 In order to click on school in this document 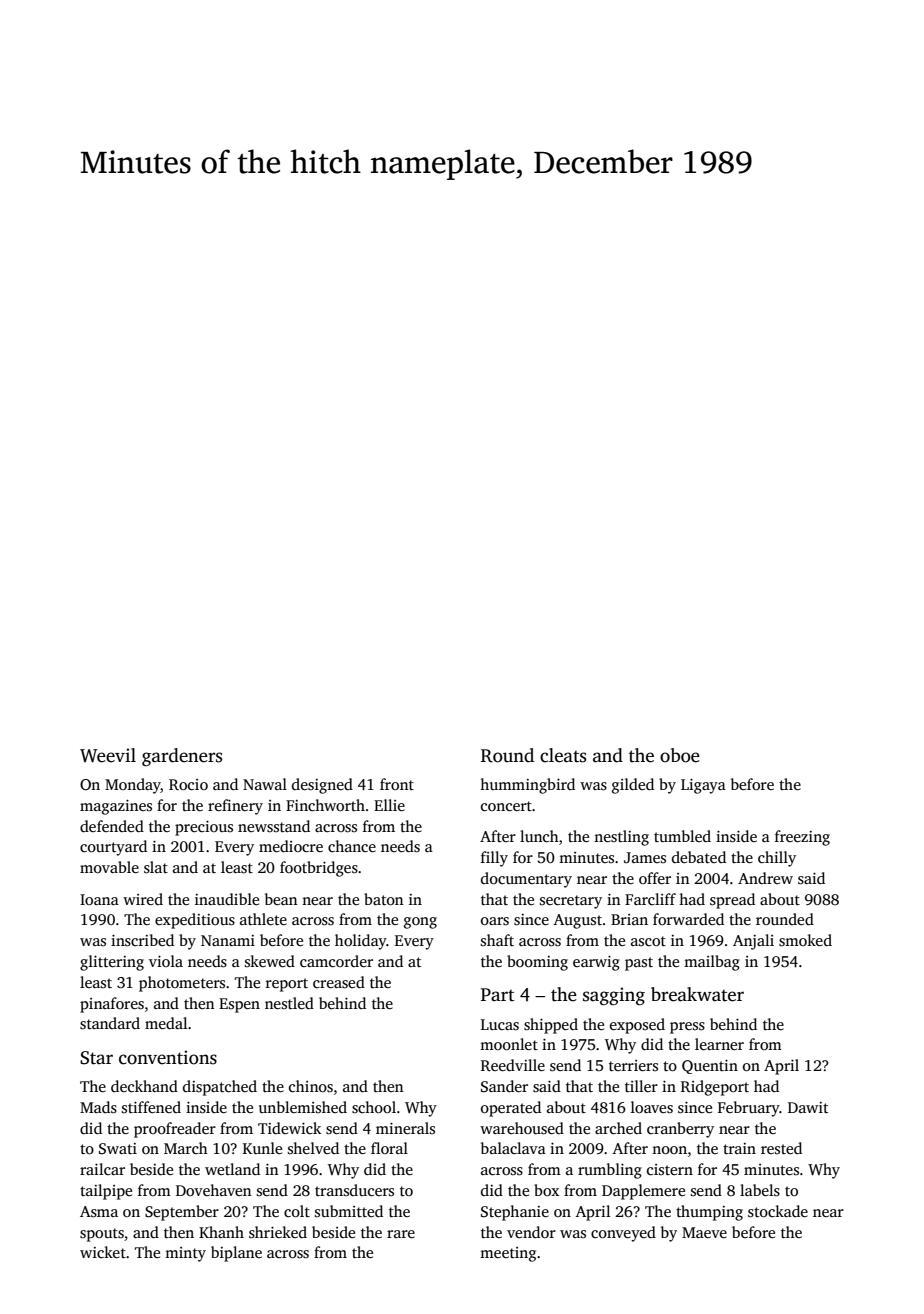, I will do `click(374, 1107)`.
